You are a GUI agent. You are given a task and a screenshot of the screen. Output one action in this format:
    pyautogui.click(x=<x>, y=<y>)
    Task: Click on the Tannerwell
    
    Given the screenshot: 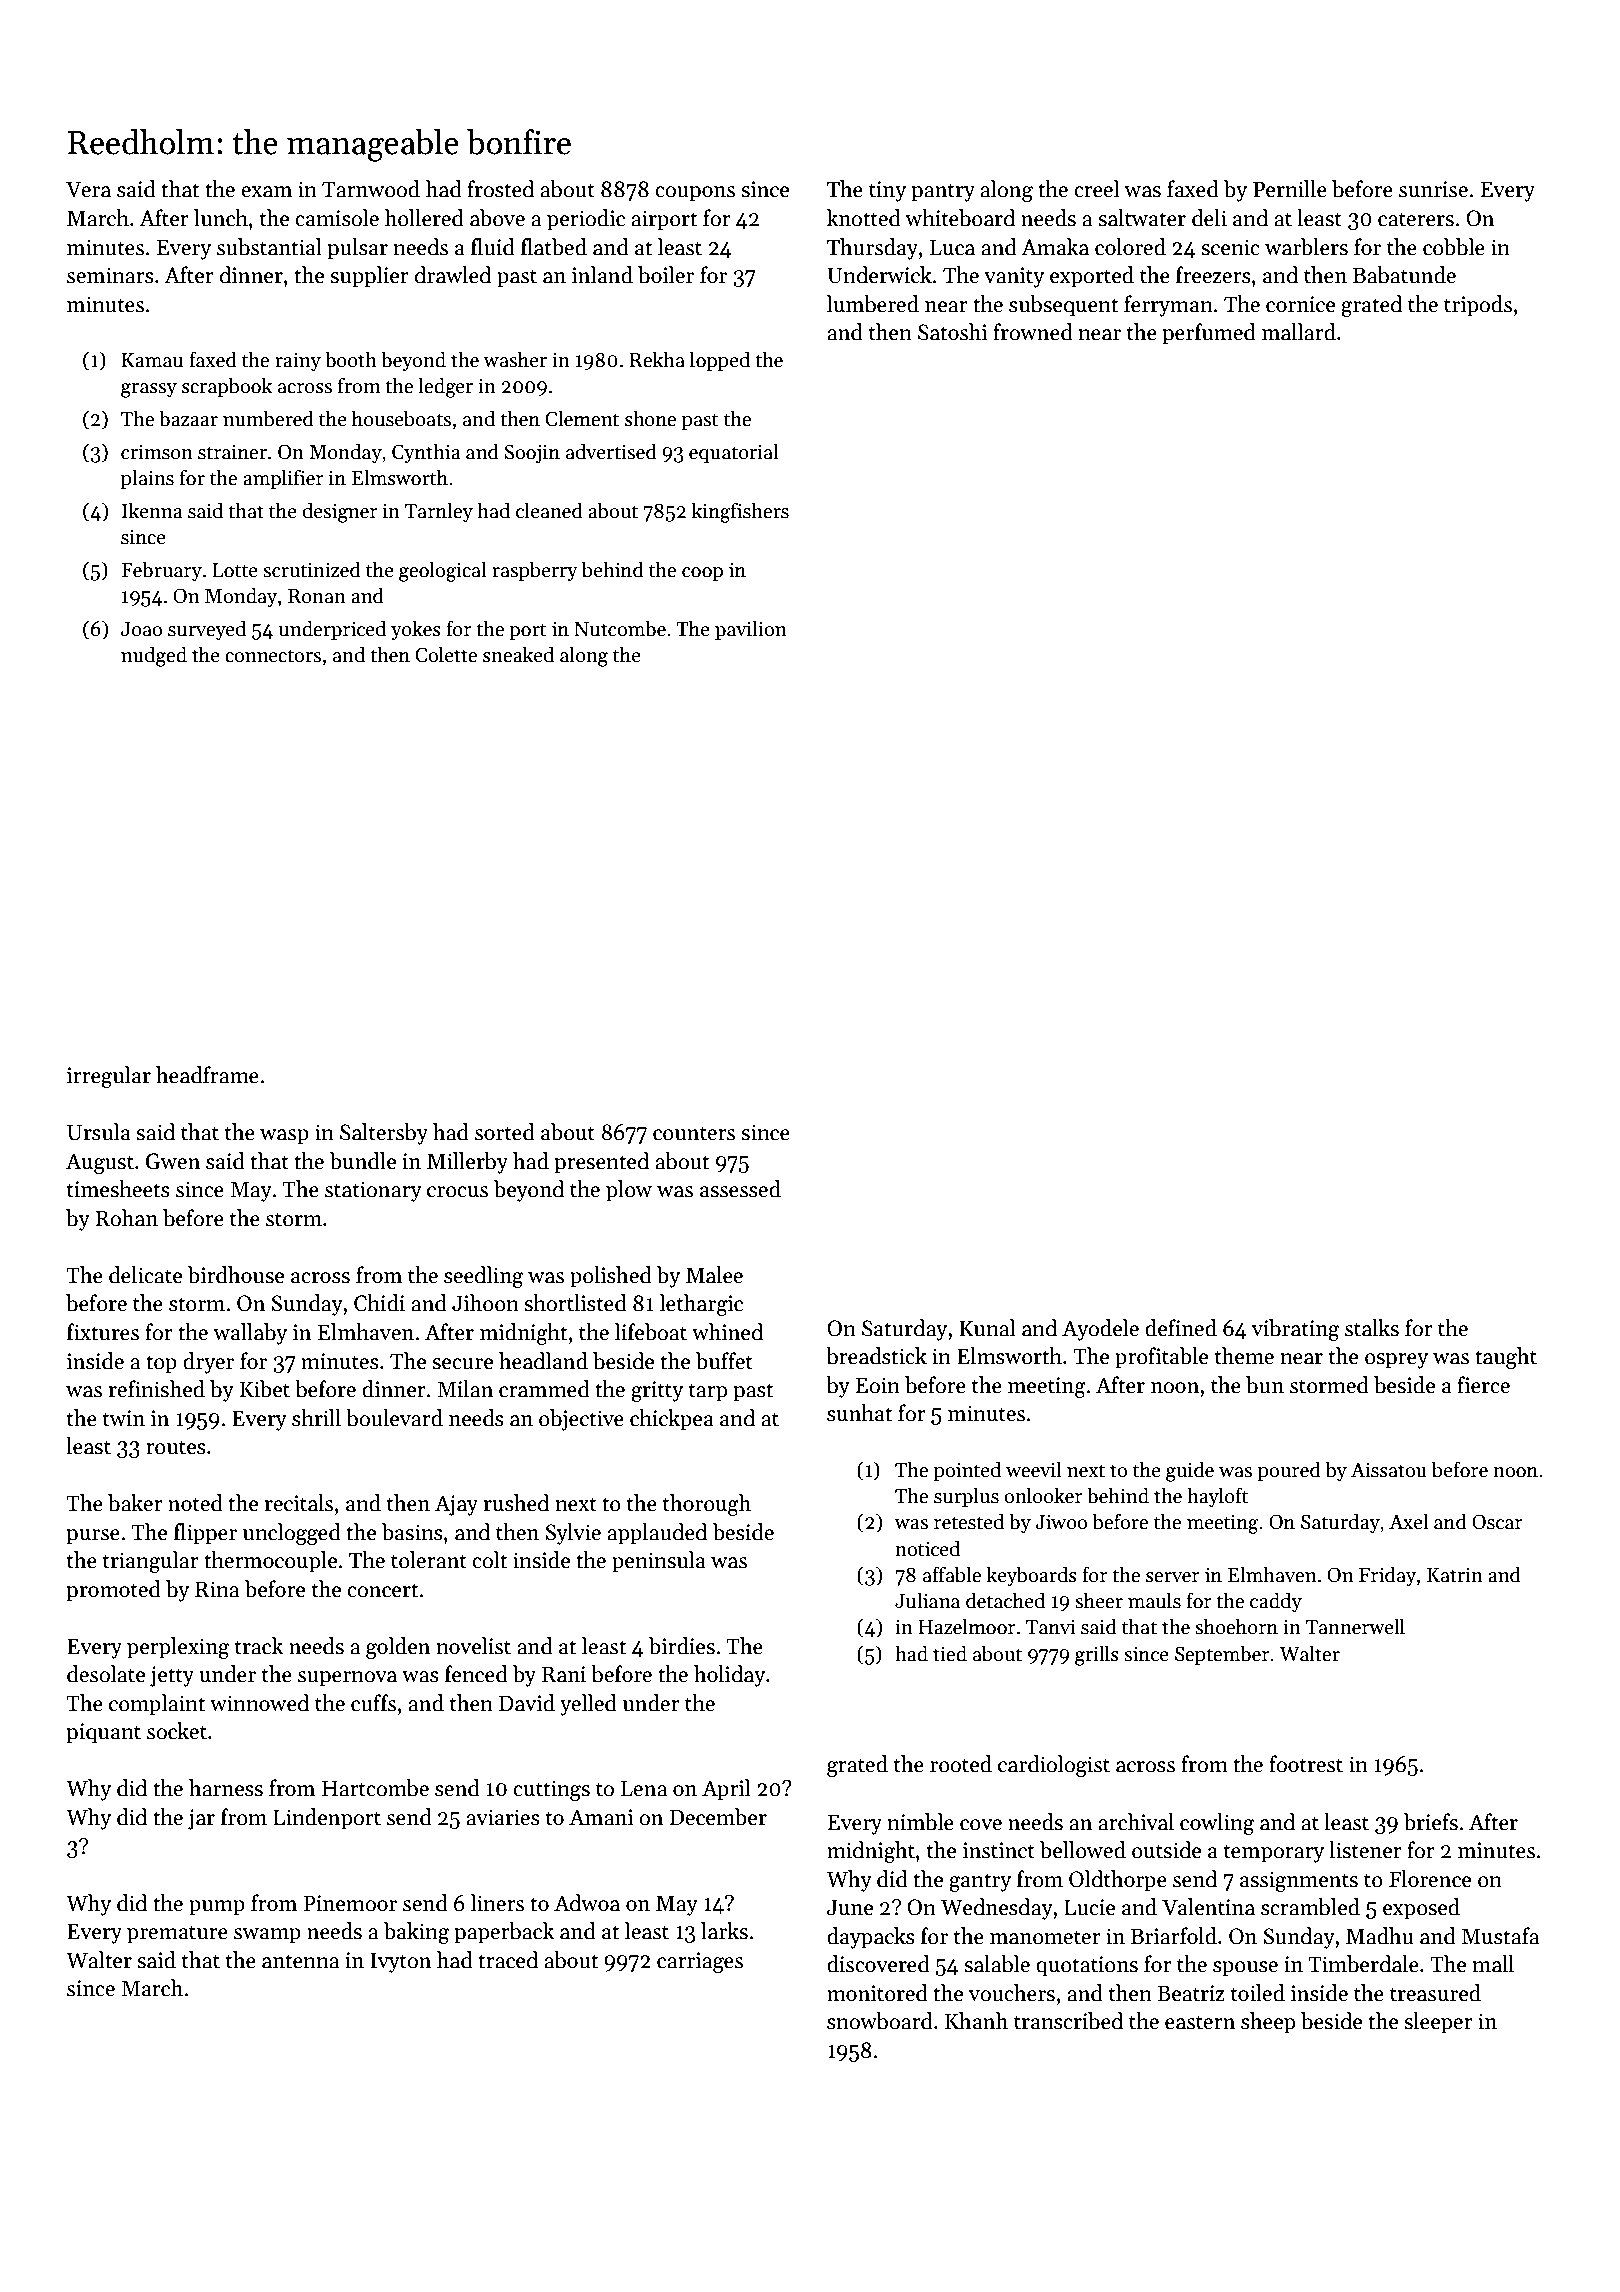 What is the action you would take?
    pyautogui.click(x=1355, y=1626)
